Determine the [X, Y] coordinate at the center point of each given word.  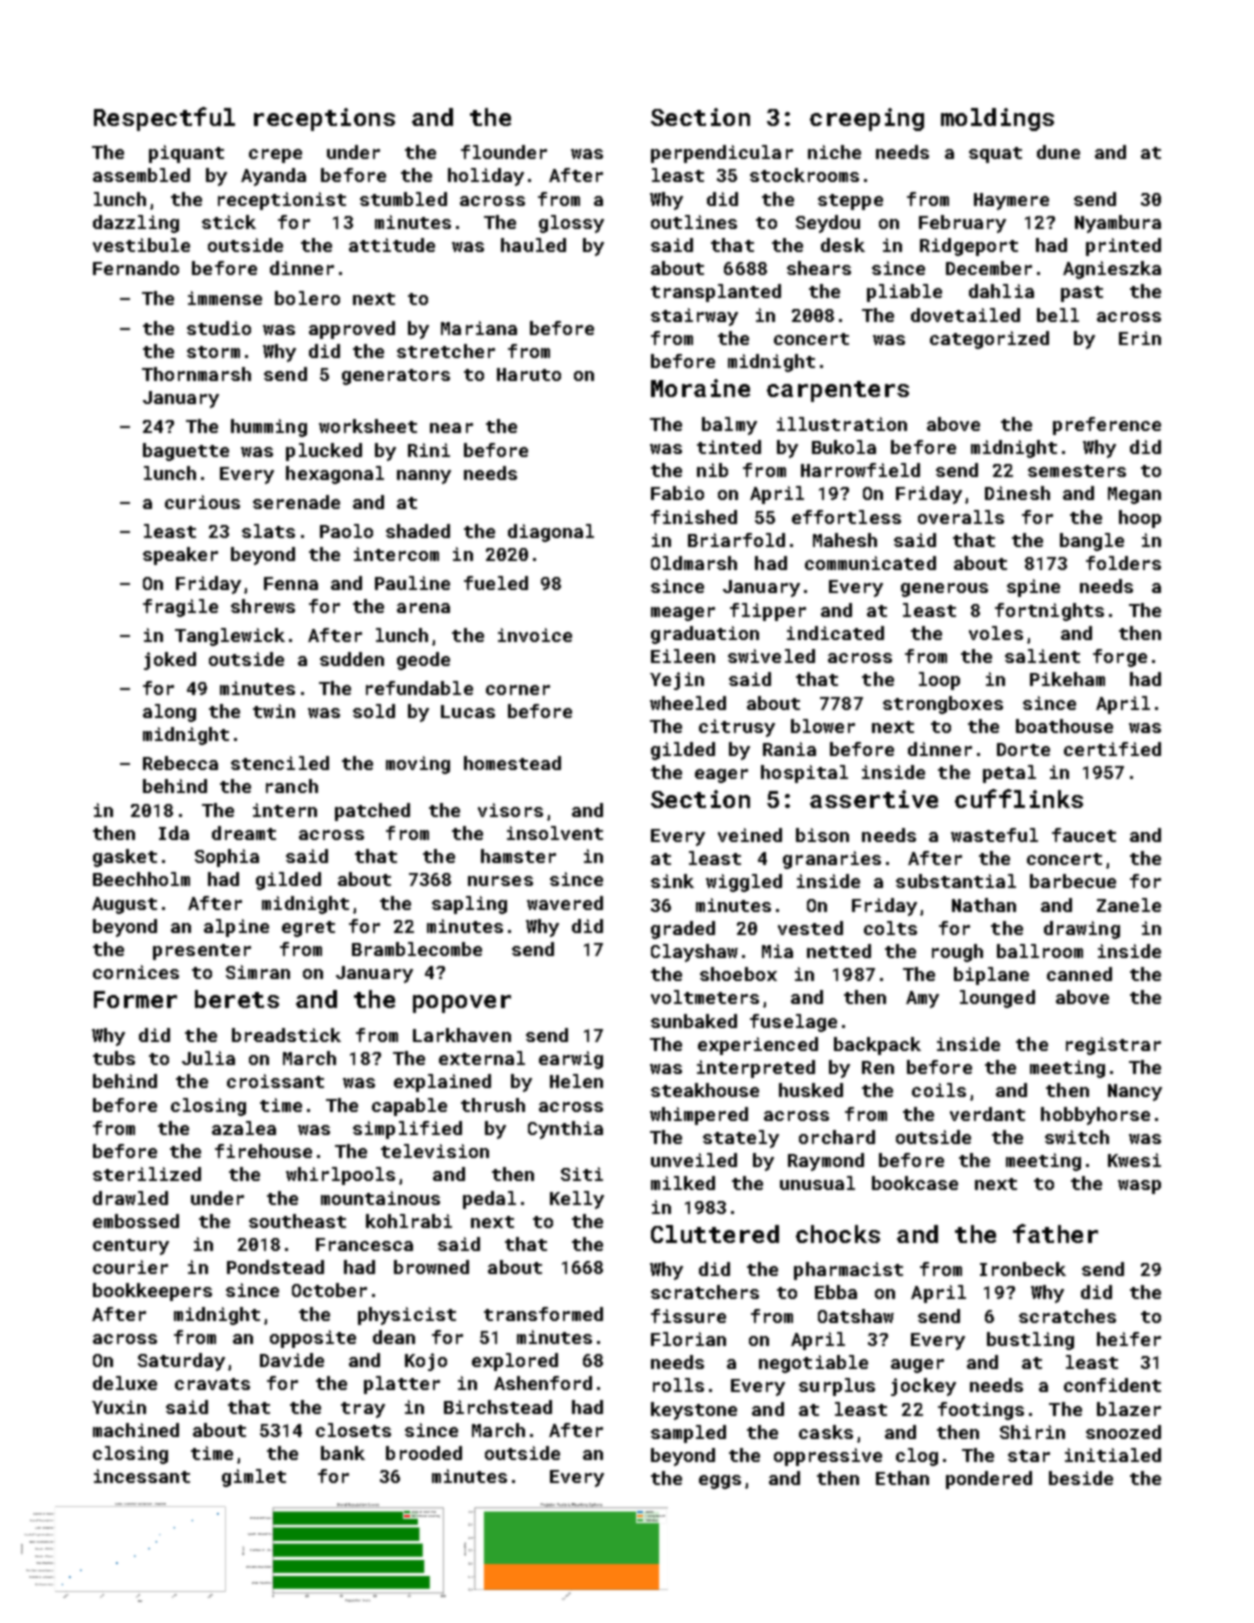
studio [219, 328]
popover [462, 1004]
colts [890, 928]
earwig [571, 1060]
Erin [1140, 338]
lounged [997, 999]
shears [819, 268]
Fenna [291, 583]
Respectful [164, 119]
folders [1123, 563]
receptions [324, 119]
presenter [202, 952]
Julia [208, 1058]
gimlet [254, 1478]
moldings [997, 119]
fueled [496, 583]
